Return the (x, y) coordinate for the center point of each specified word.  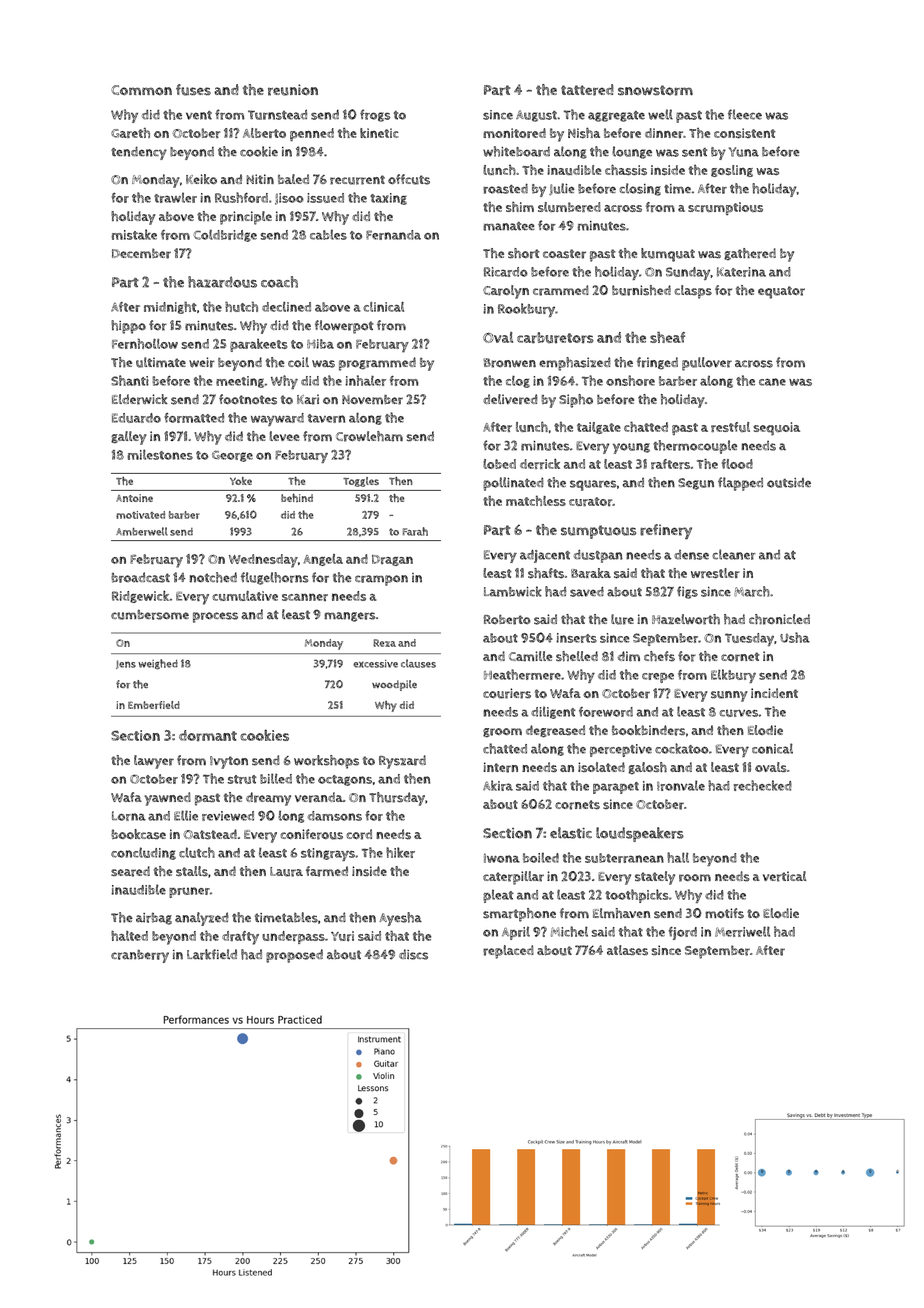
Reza (384, 643)
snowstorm (655, 90)
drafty (240, 938)
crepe (658, 678)
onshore (630, 380)
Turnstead (278, 114)
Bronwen (509, 363)
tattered (587, 90)
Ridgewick (140, 596)
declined (286, 307)
